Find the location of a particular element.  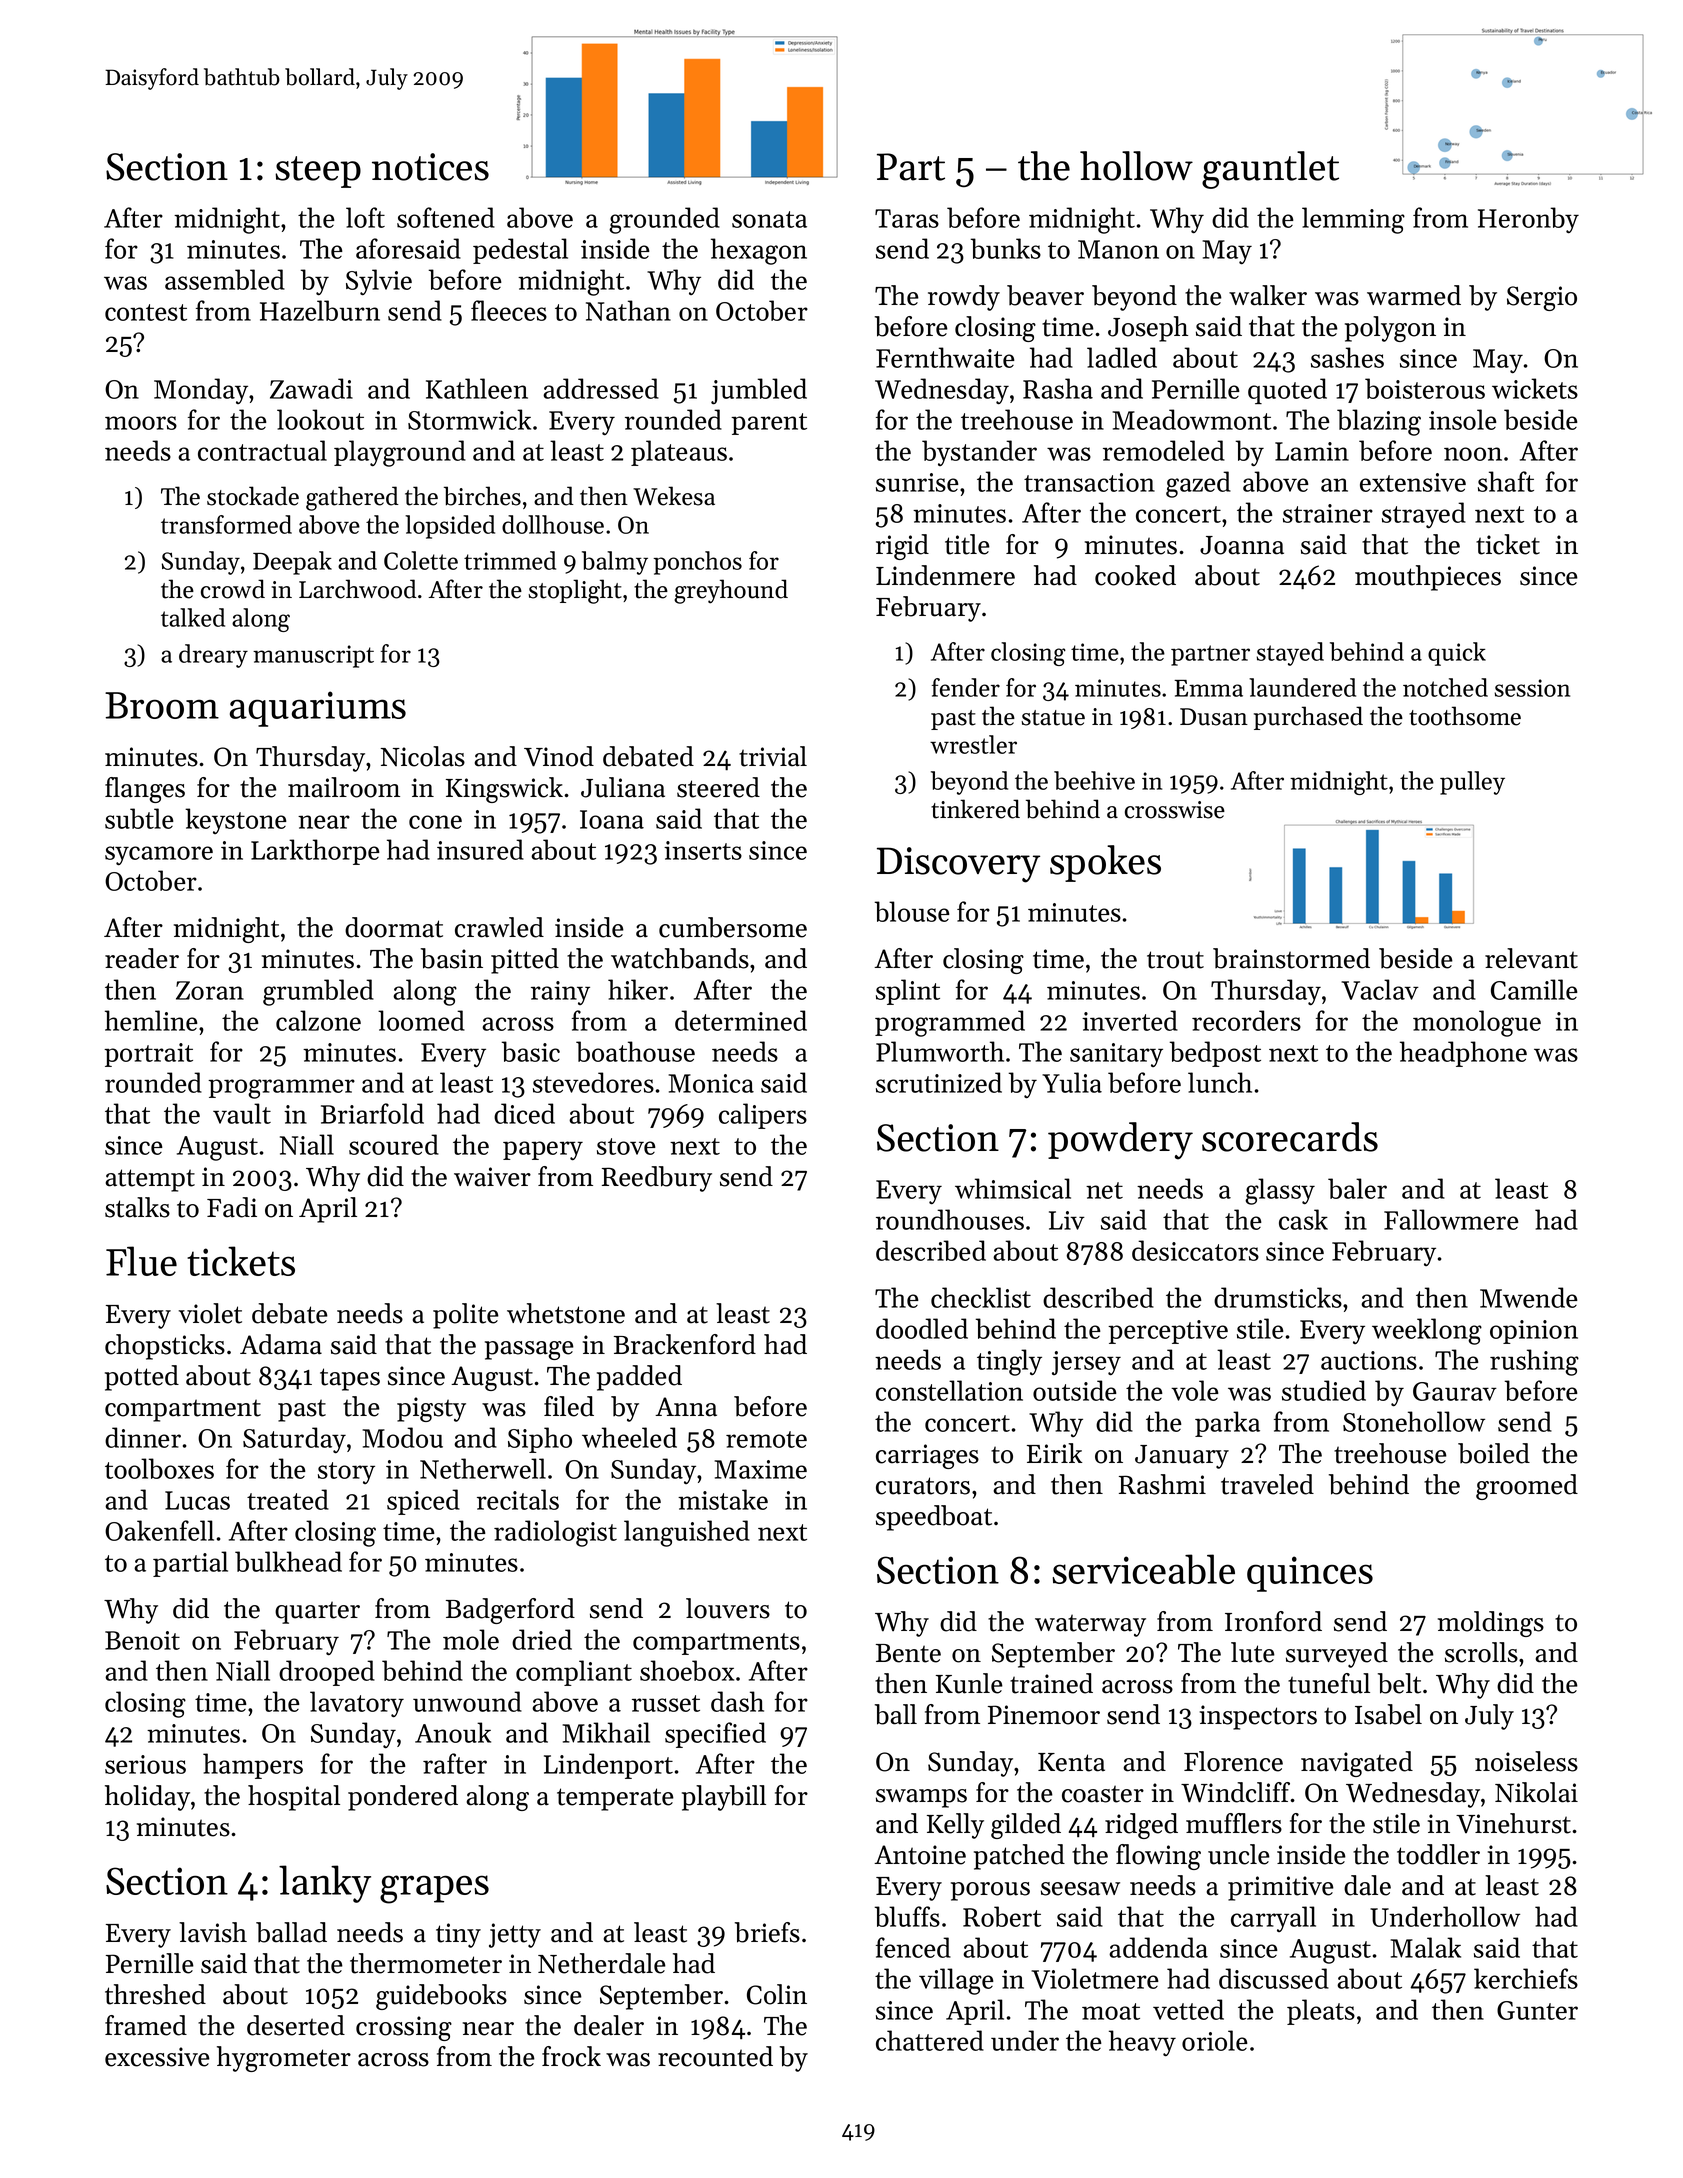

excessive is located at coordinates (157, 2057).
